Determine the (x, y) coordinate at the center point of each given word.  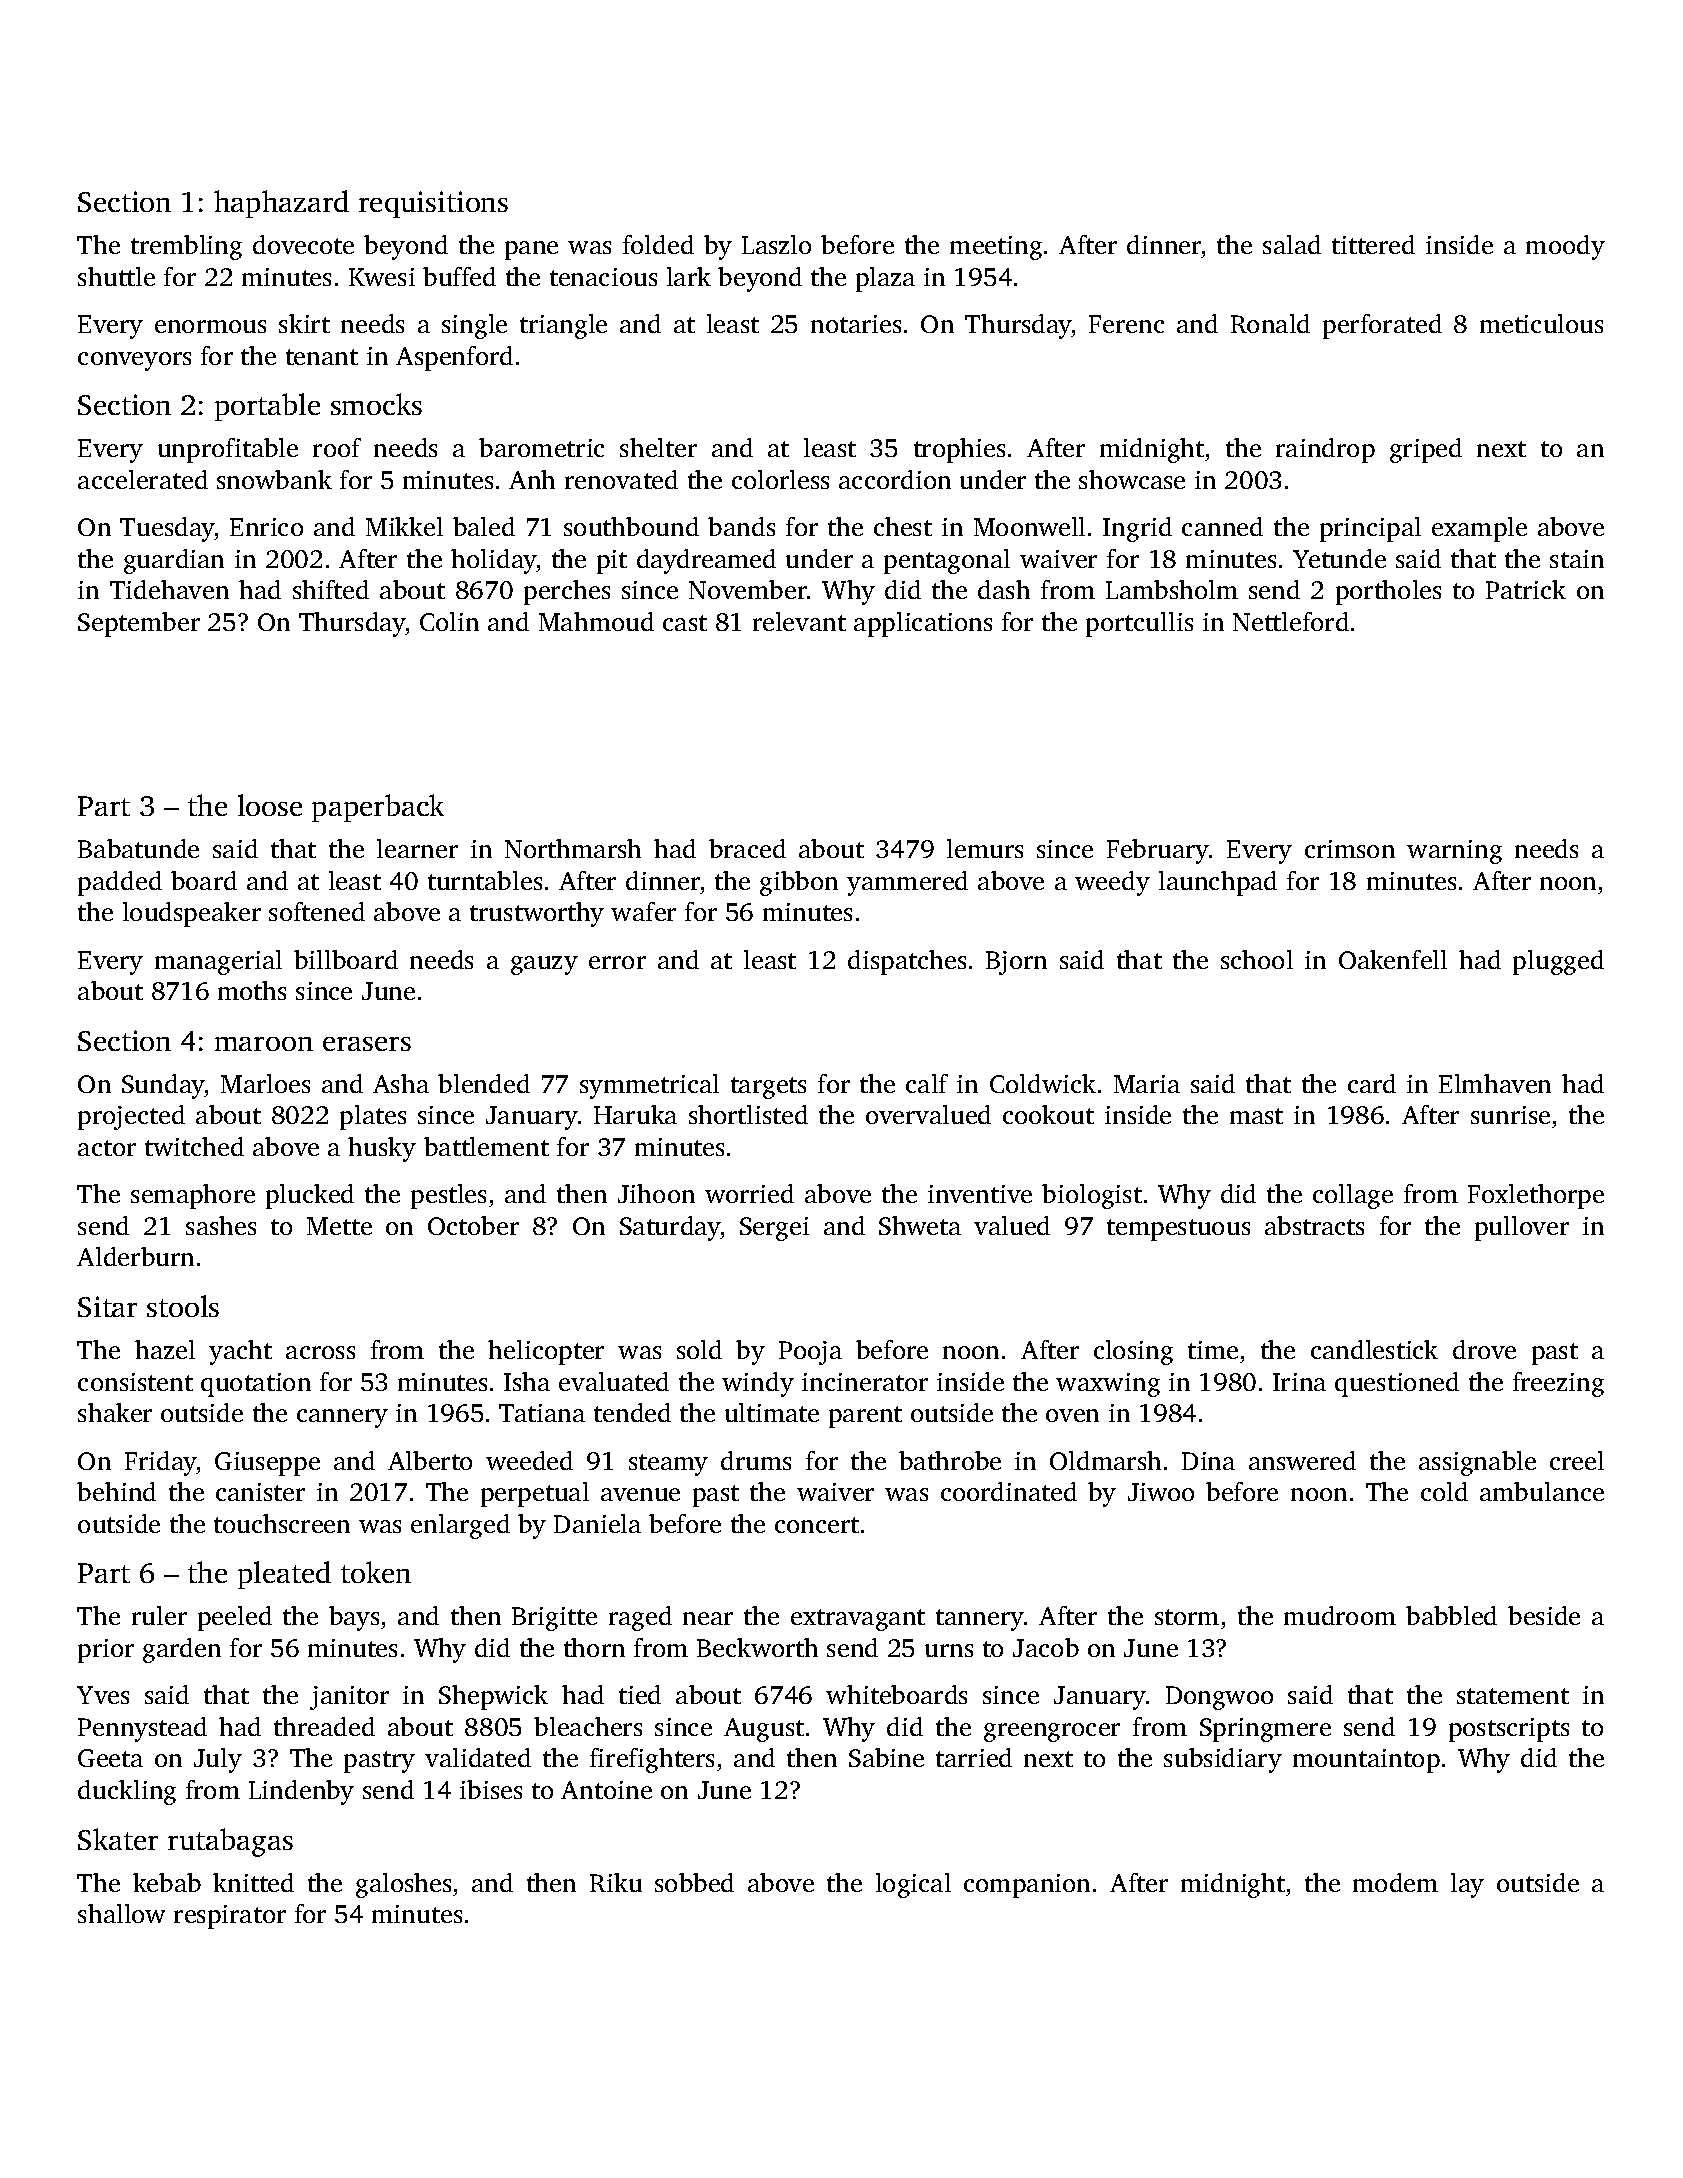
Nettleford (1291, 621)
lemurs (985, 848)
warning (1454, 852)
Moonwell (1029, 526)
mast (1256, 1116)
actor (107, 1148)
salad (1292, 244)
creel (1577, 1460)
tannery (980, 1620)
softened (317, 911)
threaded (324, 1726)
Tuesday (167, 529)
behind (116, 1491)
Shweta (920, 1225)
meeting (996, 248)
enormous (210, 326)
